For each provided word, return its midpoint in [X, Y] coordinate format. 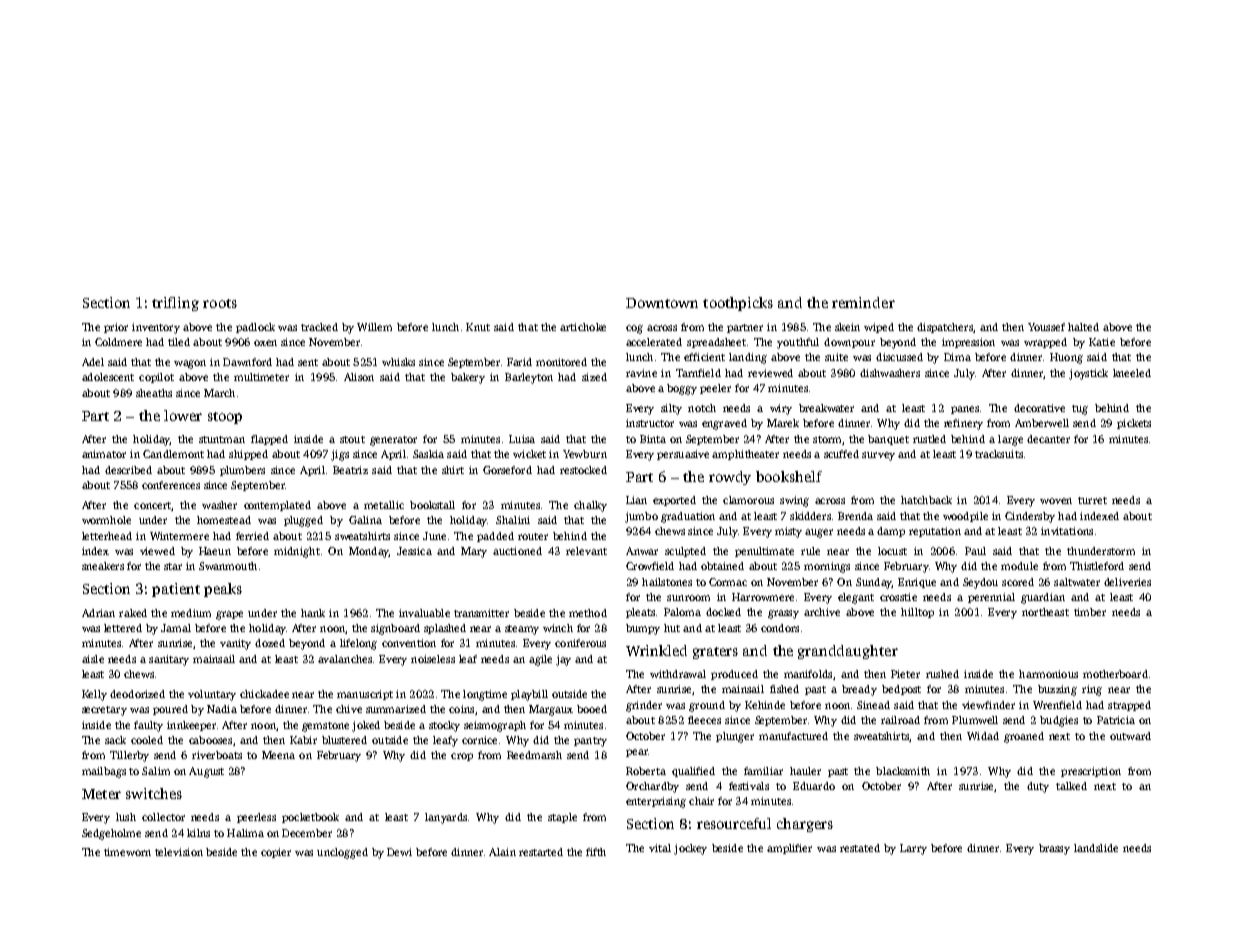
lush [126, 817]
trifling [175, 304]
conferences [171, 485]
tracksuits [999, 454]
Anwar [642, 551]
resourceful [734, 823]
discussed [899, 357]
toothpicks [738, 304]
